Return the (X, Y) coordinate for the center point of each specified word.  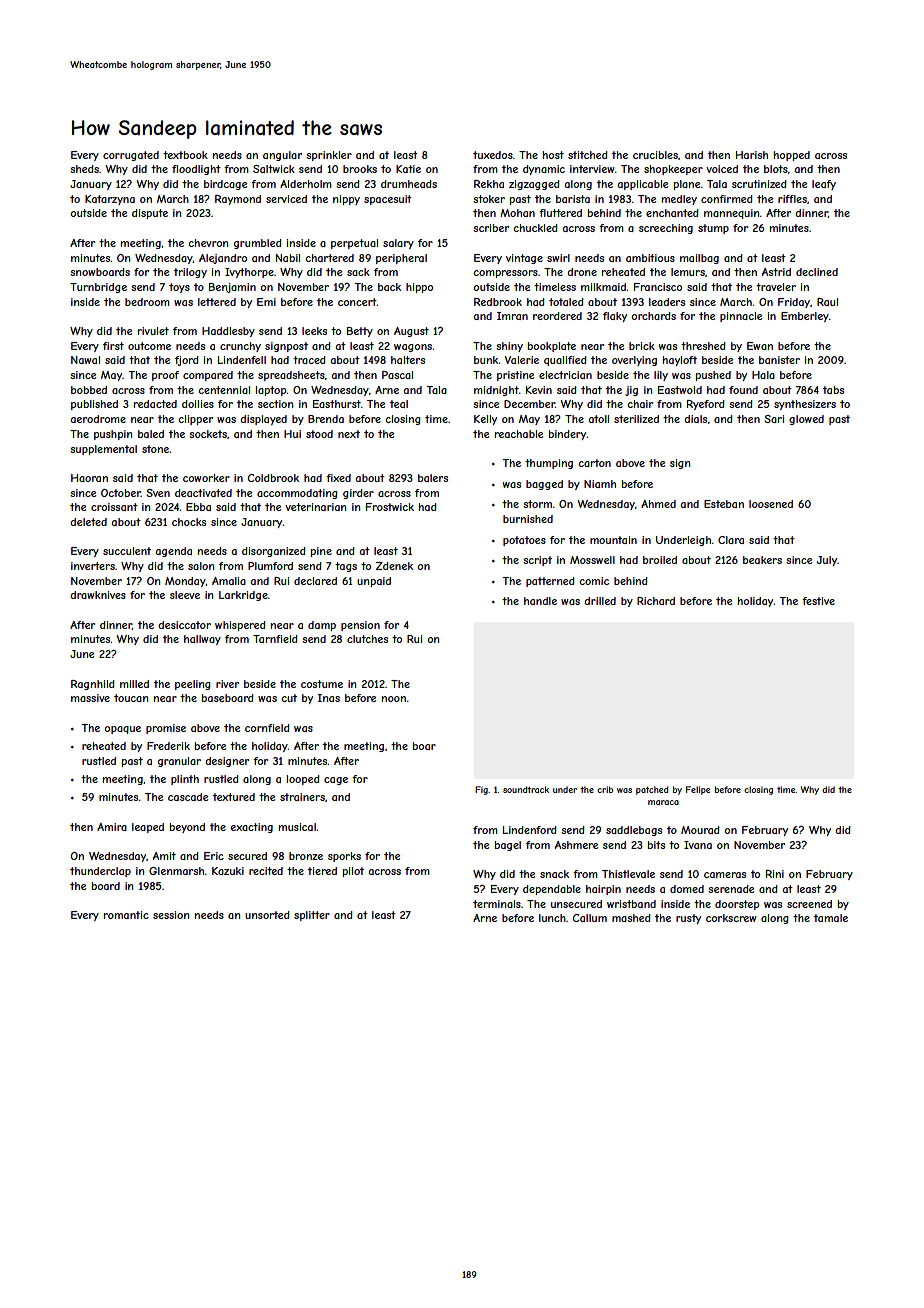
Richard (656, 601)
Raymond (238, 200)
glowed (806, 420)
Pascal (397, 375)
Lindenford (530, 830)
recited (266, 871)
